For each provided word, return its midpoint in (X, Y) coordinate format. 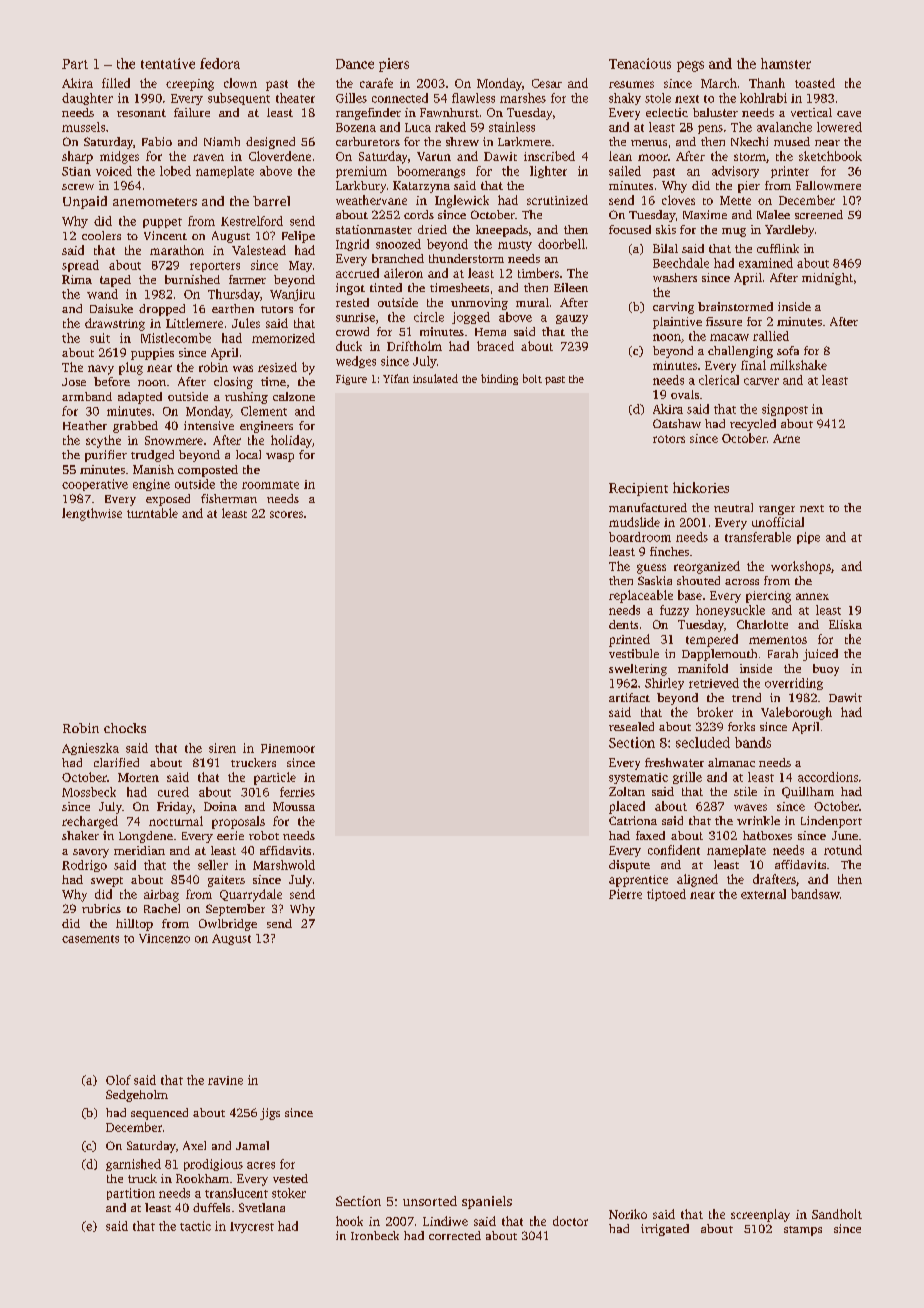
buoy (826, 670)
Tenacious (640, 63)
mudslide (634, 522)
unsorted (430, 1201)
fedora (220, 63)
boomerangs (431, 172)
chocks (125, 728)
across (742, 582)
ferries (297, 792)
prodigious (213, 1165)
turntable (152, 513)
